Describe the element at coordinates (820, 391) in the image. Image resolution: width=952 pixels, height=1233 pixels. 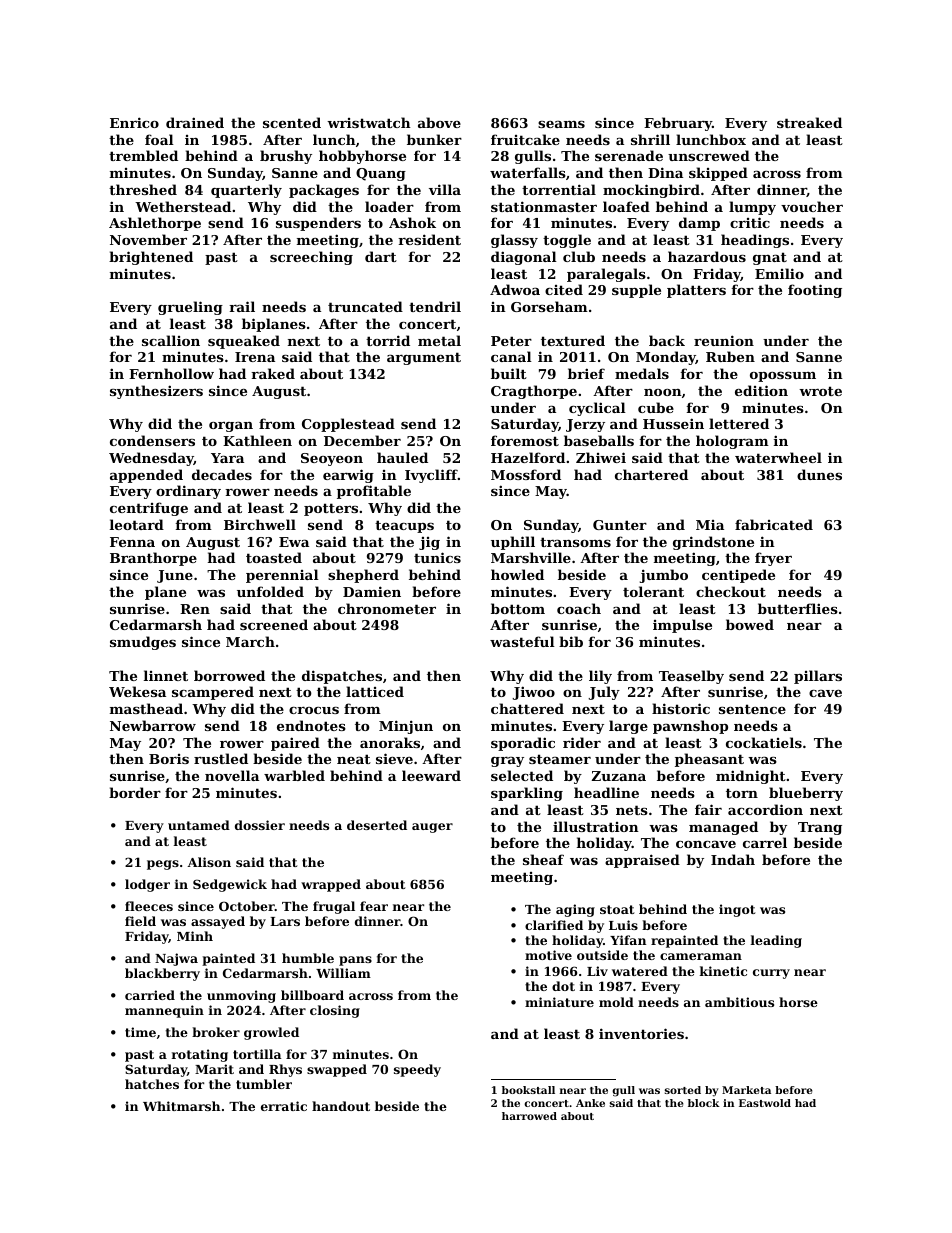
I see `wrote` at that location.
